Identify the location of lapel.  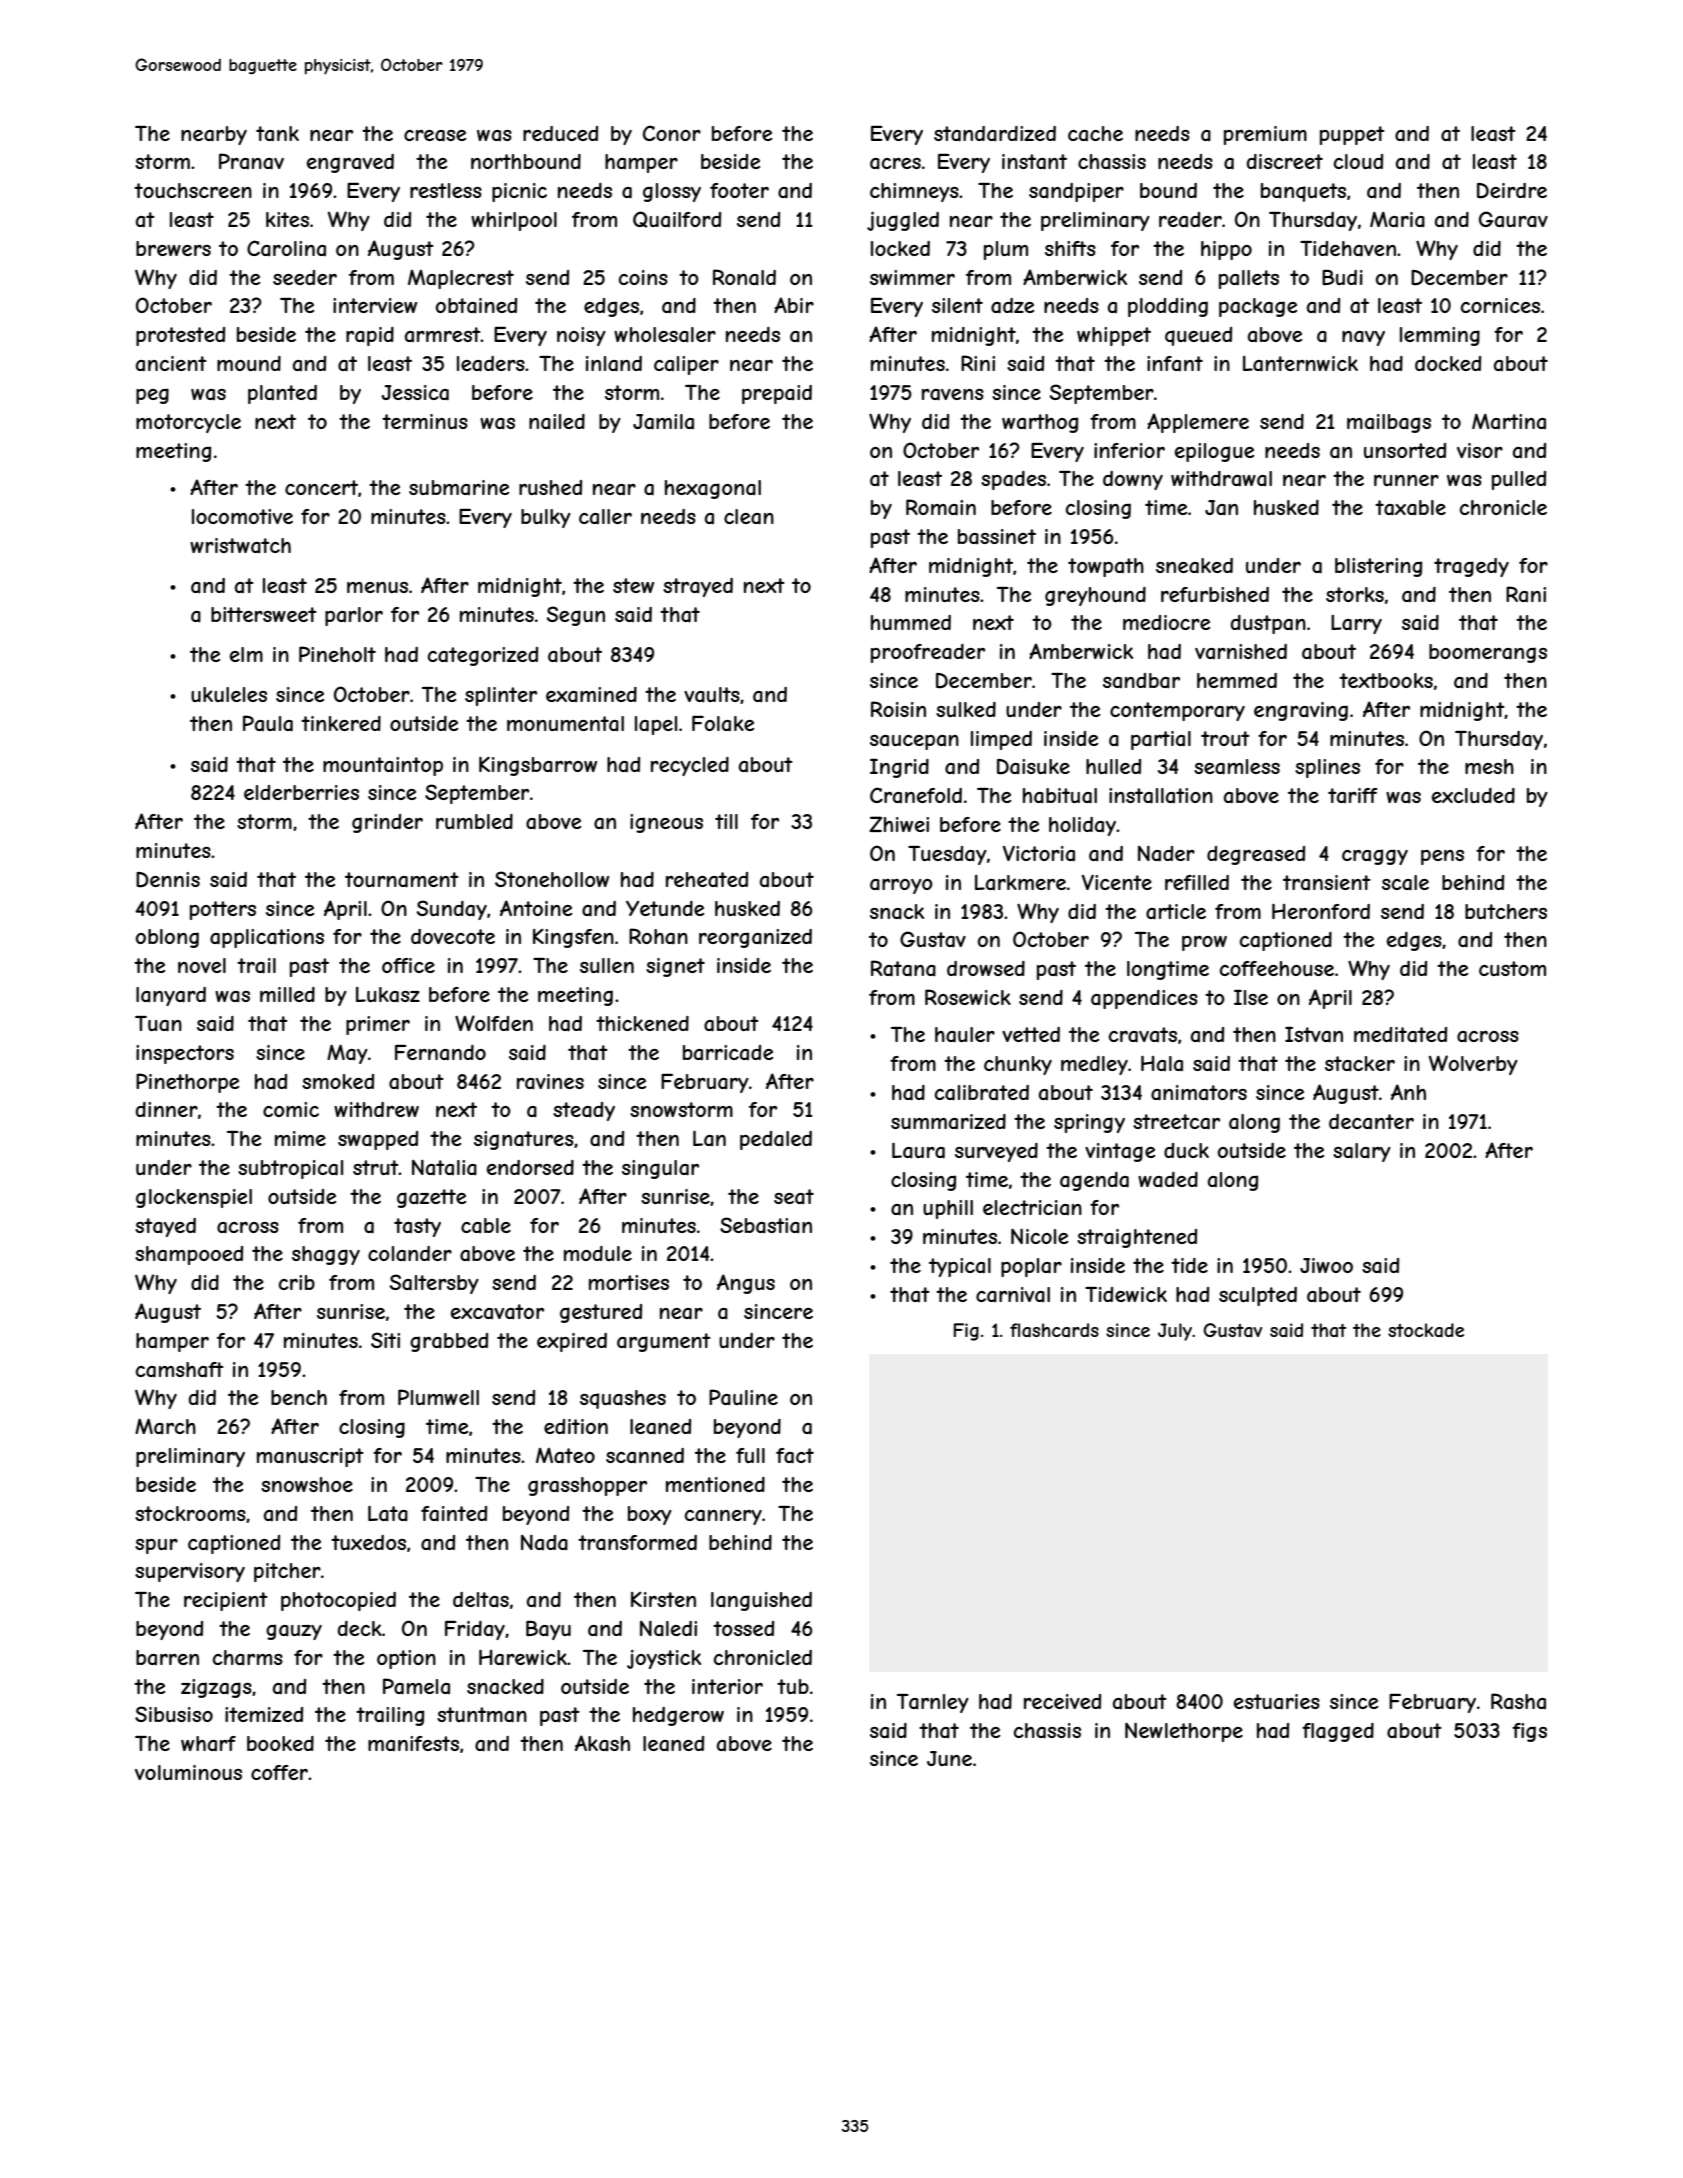
(656, 725).
